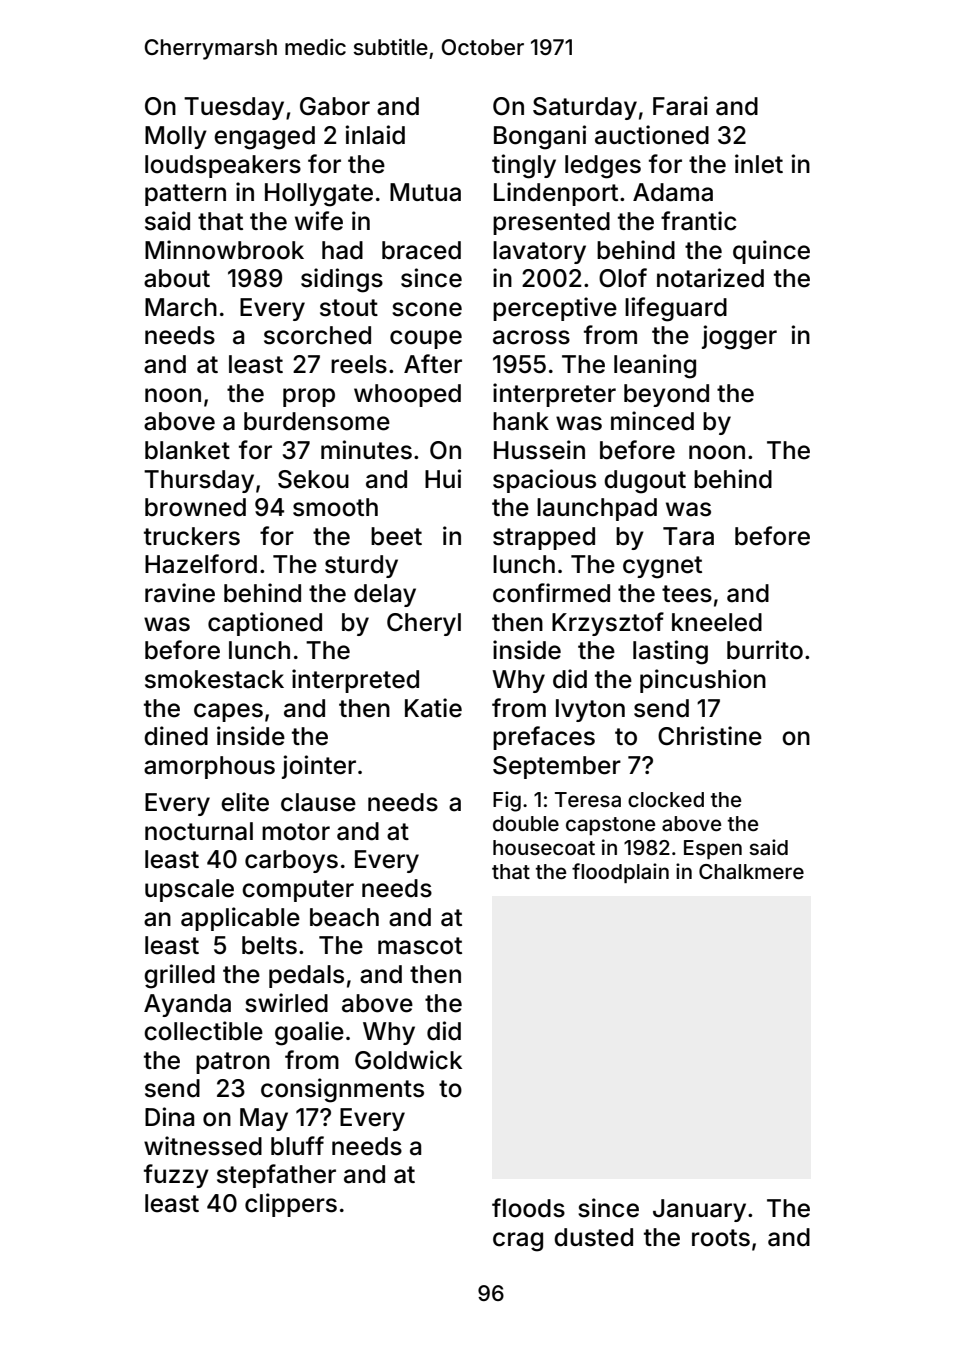 This page has height=1355, width=955. I want to click on Saturday, so click(585, 108).
